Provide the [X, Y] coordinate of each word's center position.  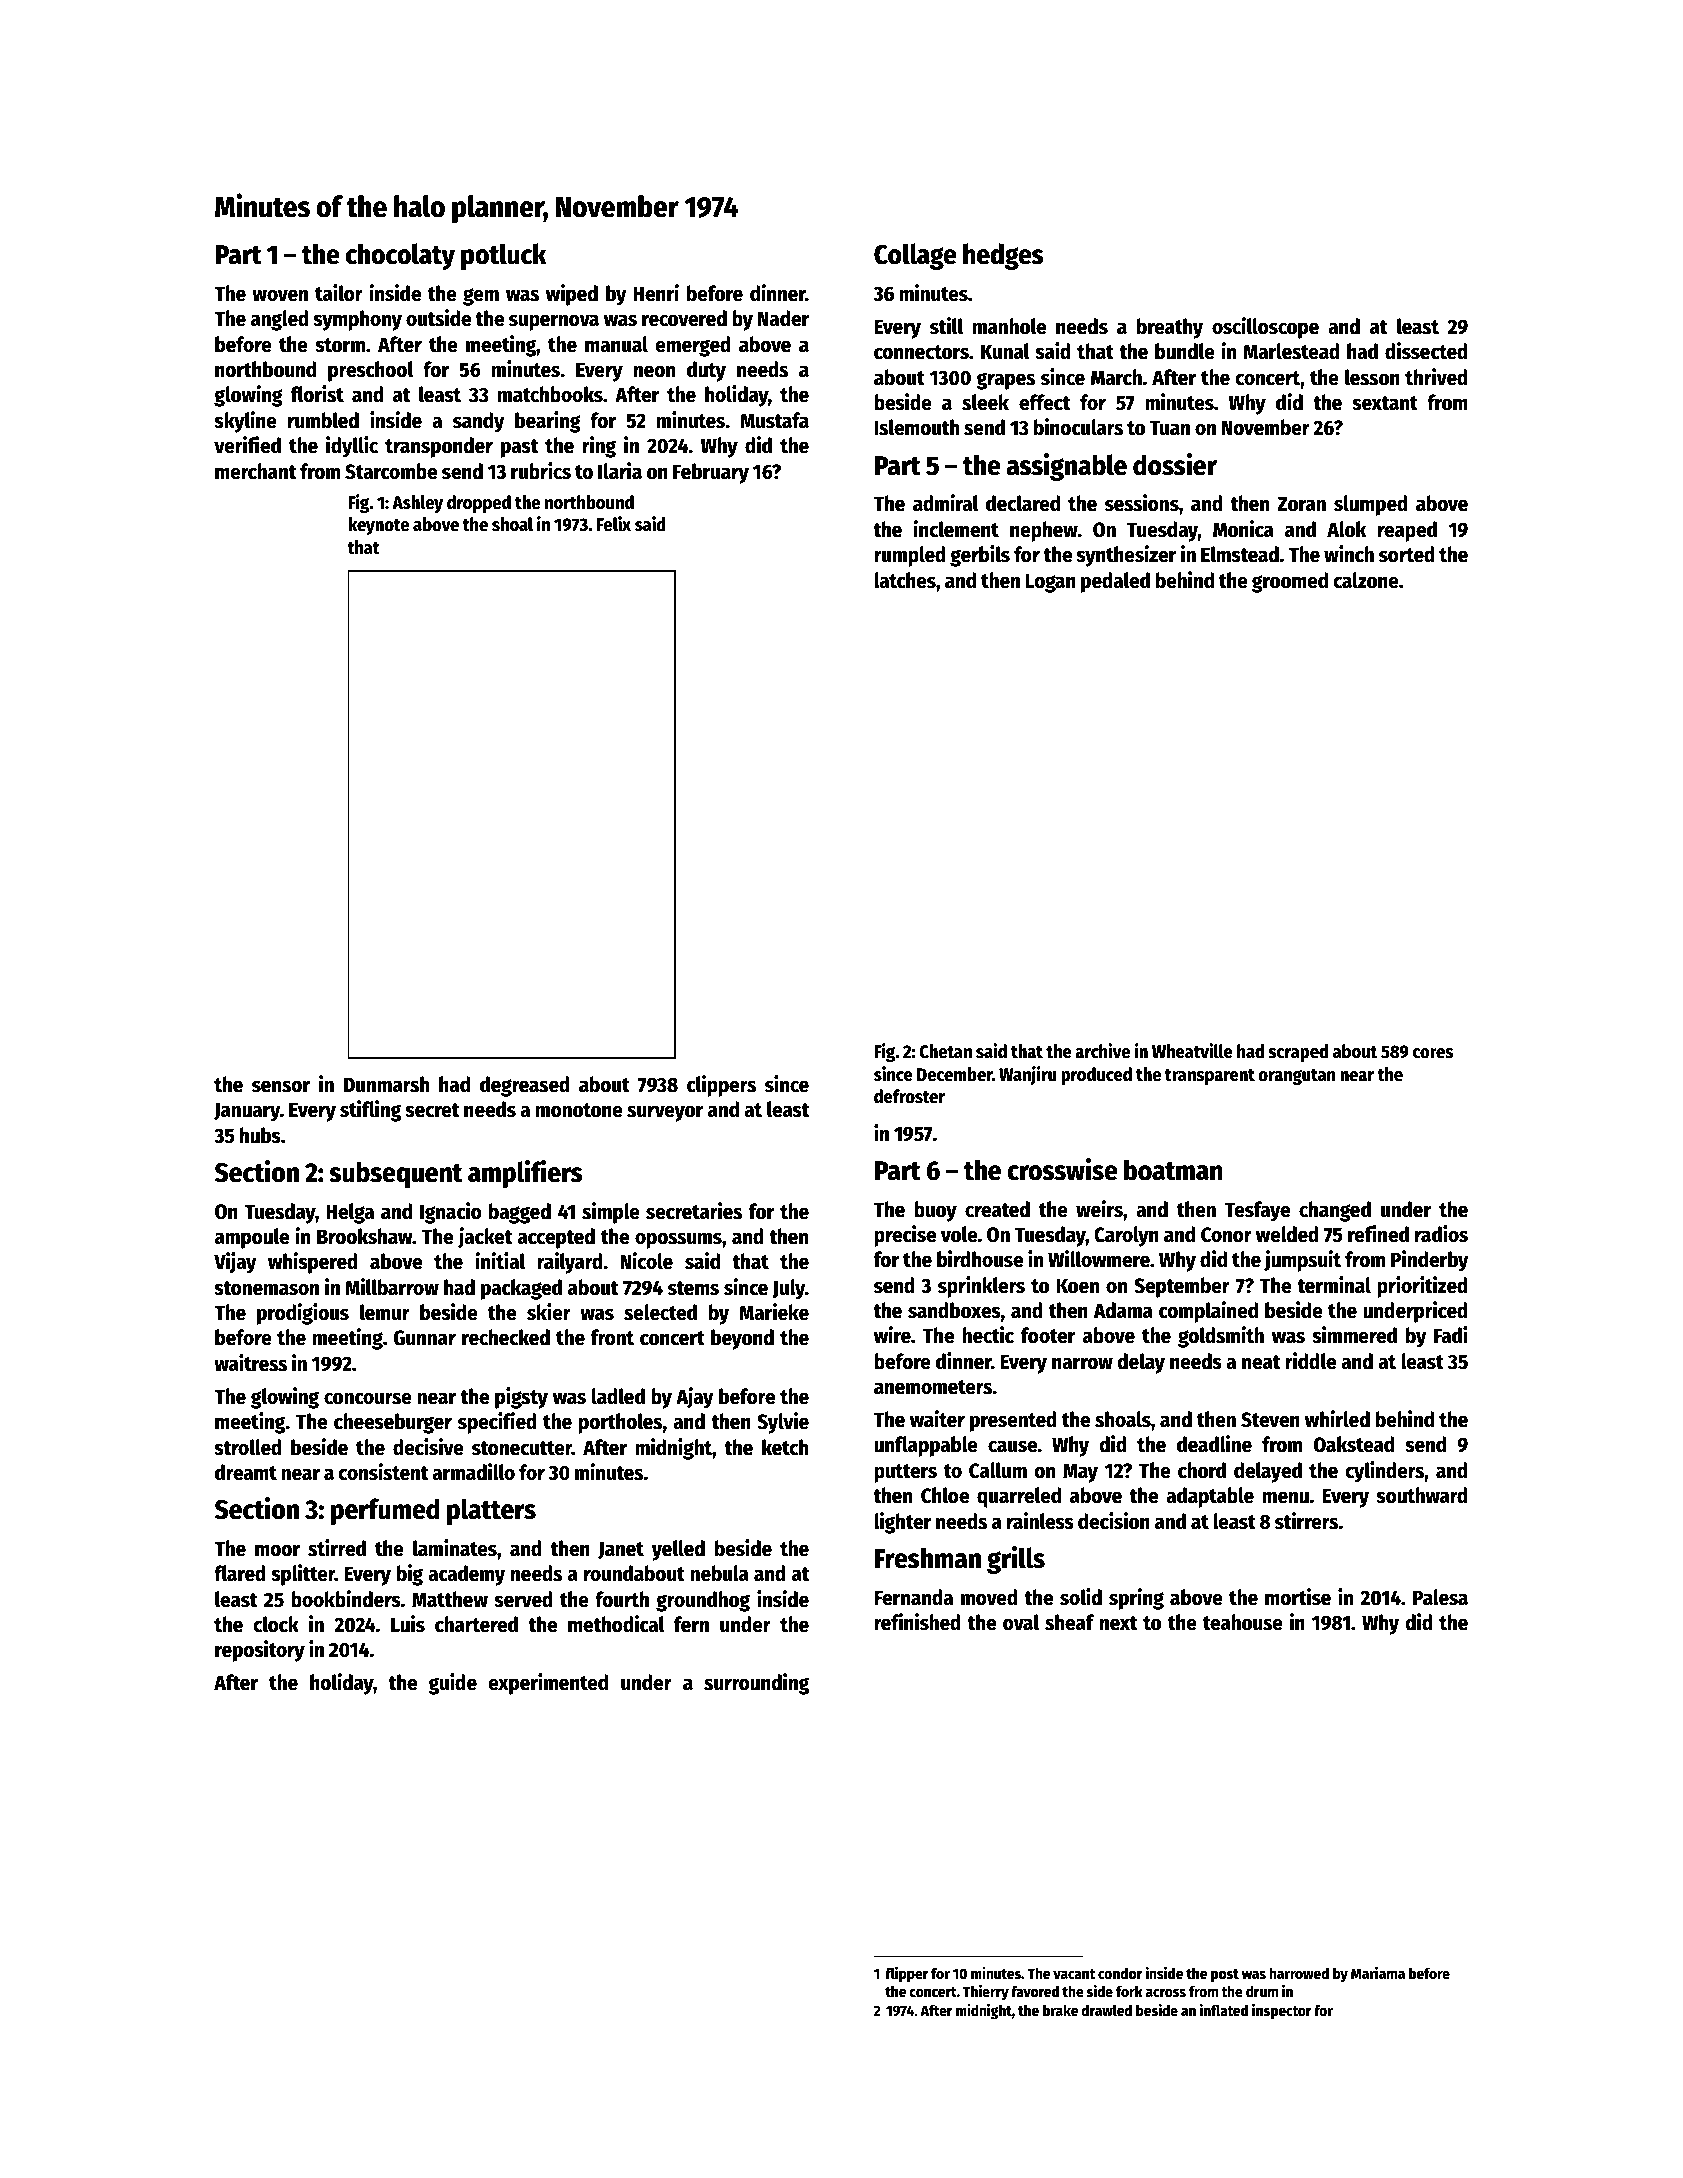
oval [1021, 1622]
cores [1433, 1053]
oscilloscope [1265, 328]
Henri [656, 293]
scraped [1298, 1053]
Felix [614, 524]
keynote [378, 526]
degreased [525, 1086]
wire [892, 1335]
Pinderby [1430, 1261]
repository [260, 1651]
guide [452, 1684]
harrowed [1299, 1973]
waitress [250, 1363]
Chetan [945, 1051]
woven [280, 295]
